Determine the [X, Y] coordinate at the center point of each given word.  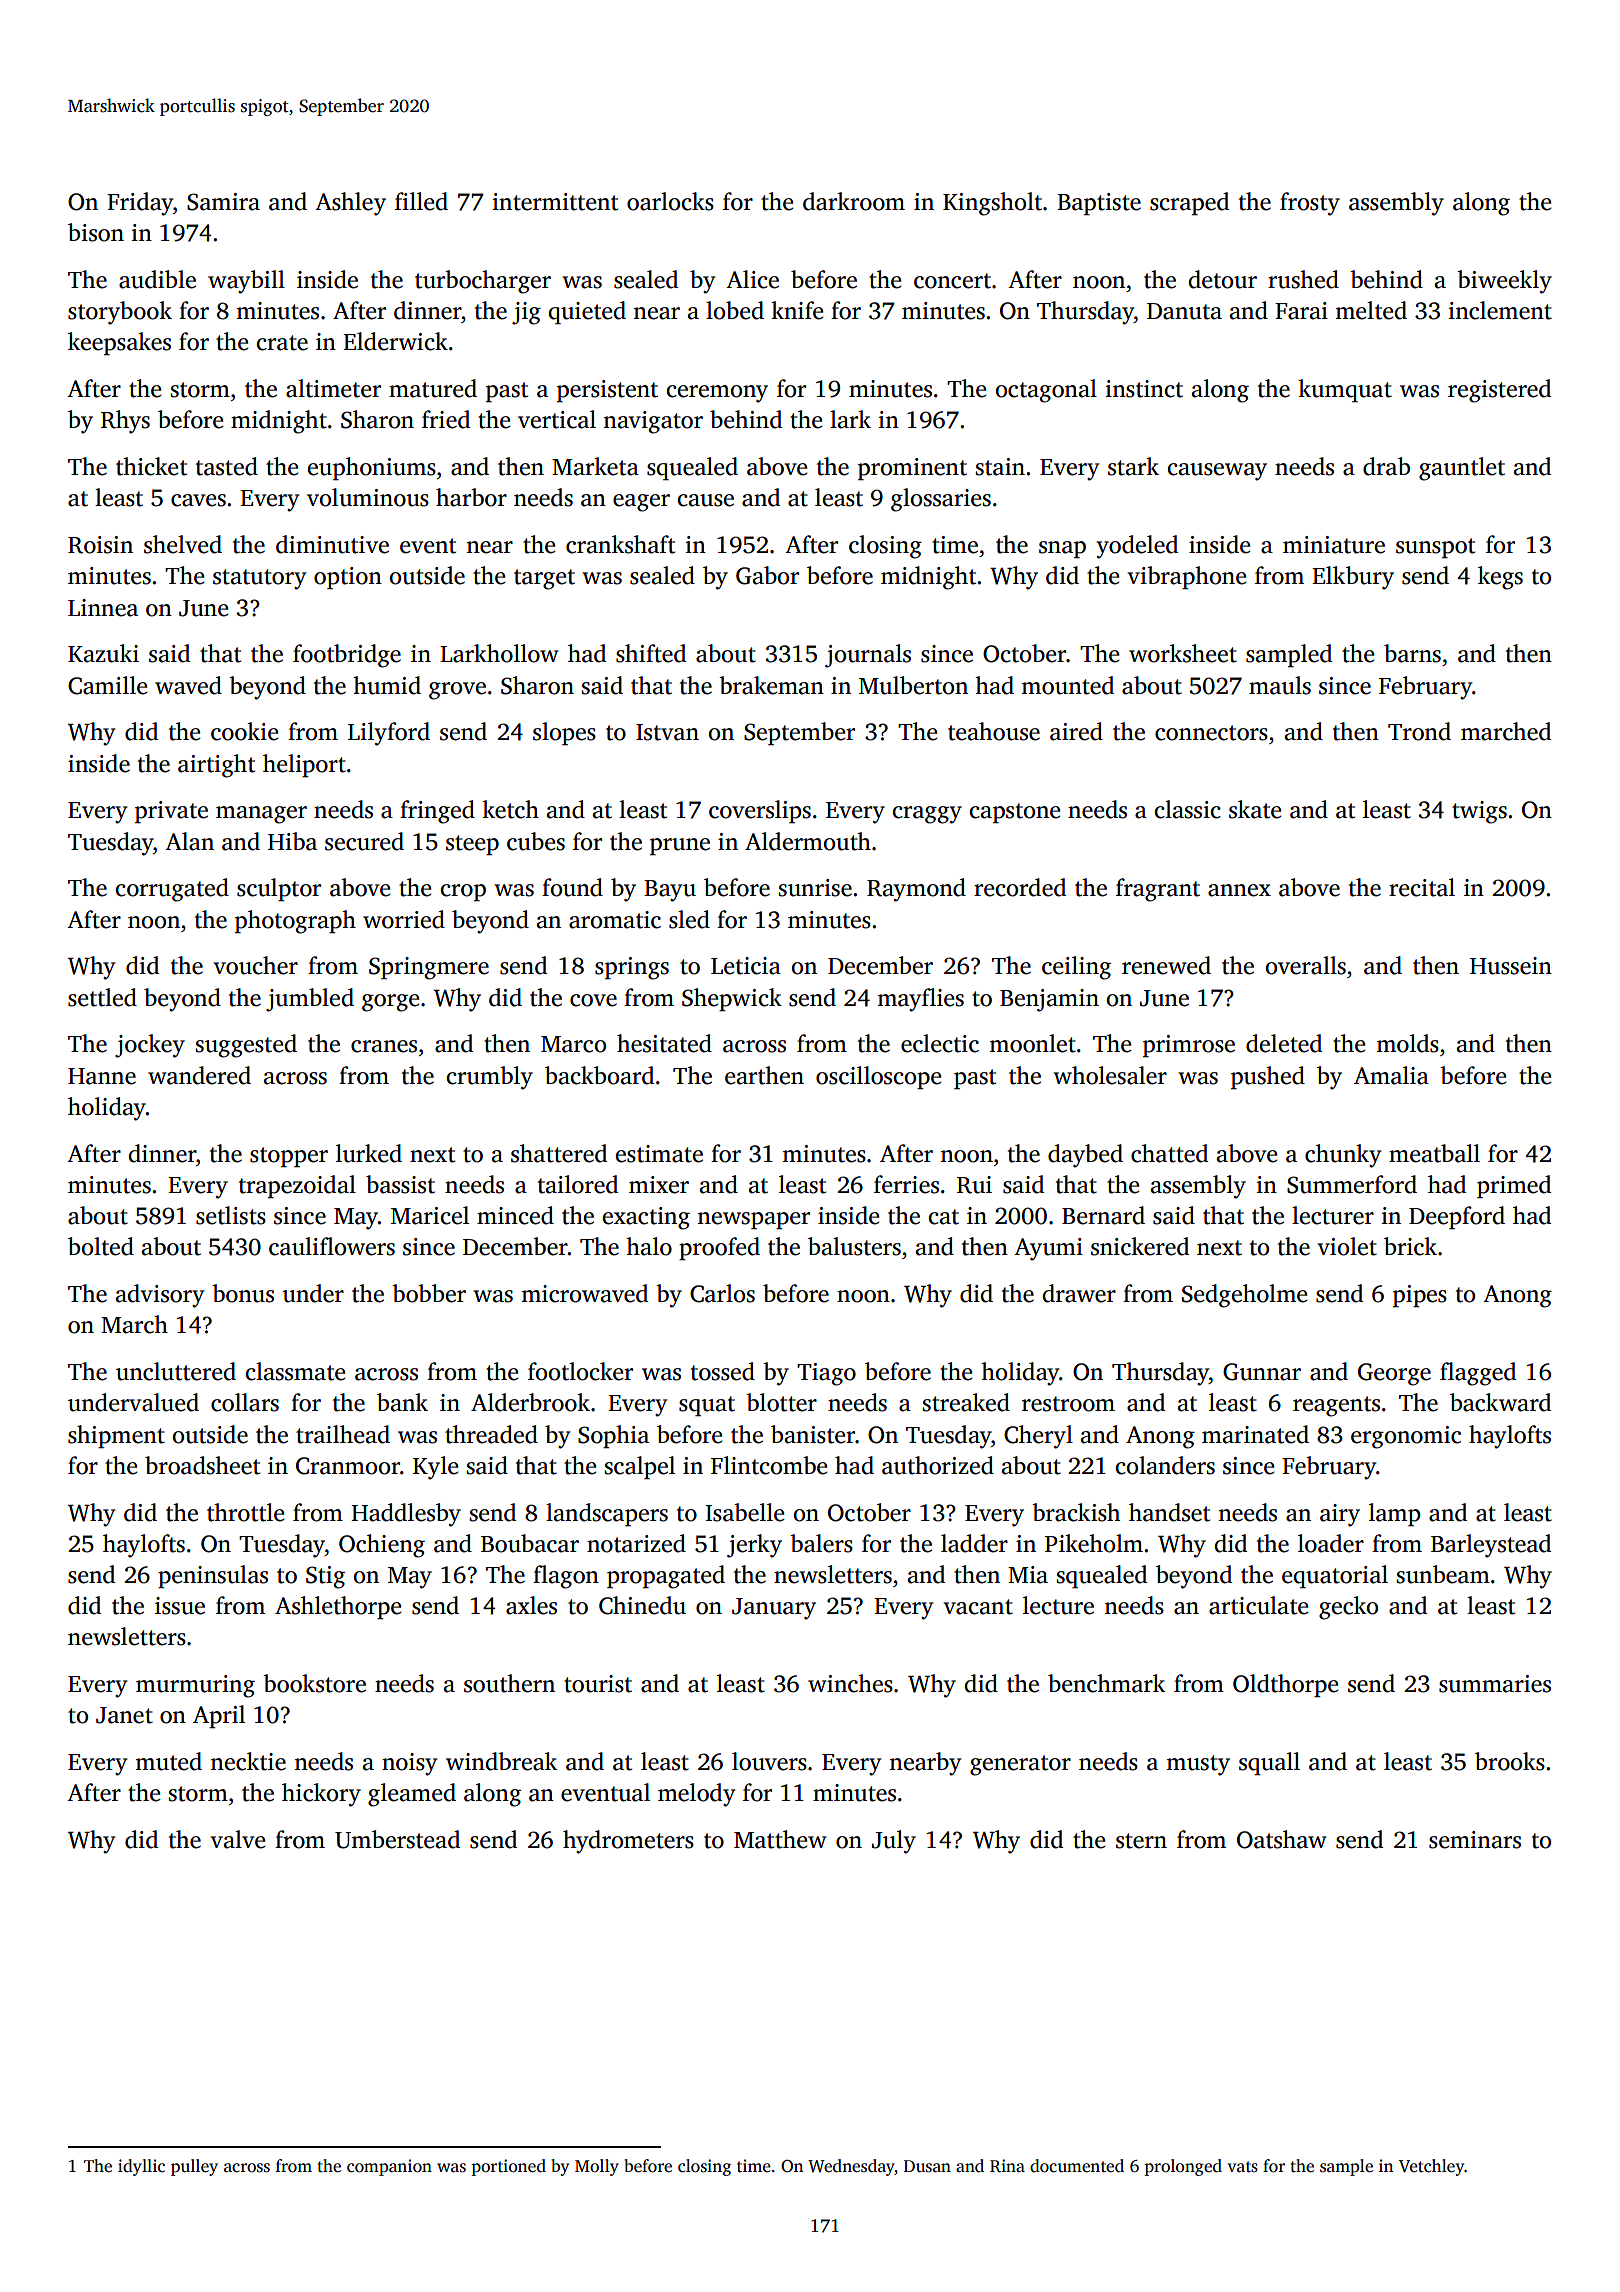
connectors [1211, 733]
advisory [160, 1296]
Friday [140, 204]
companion [389, 2167]
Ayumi [1048, 1249]
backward [1500, 1402]
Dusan [927, 2166]
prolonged [1183, 2167]
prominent [912, 469]
